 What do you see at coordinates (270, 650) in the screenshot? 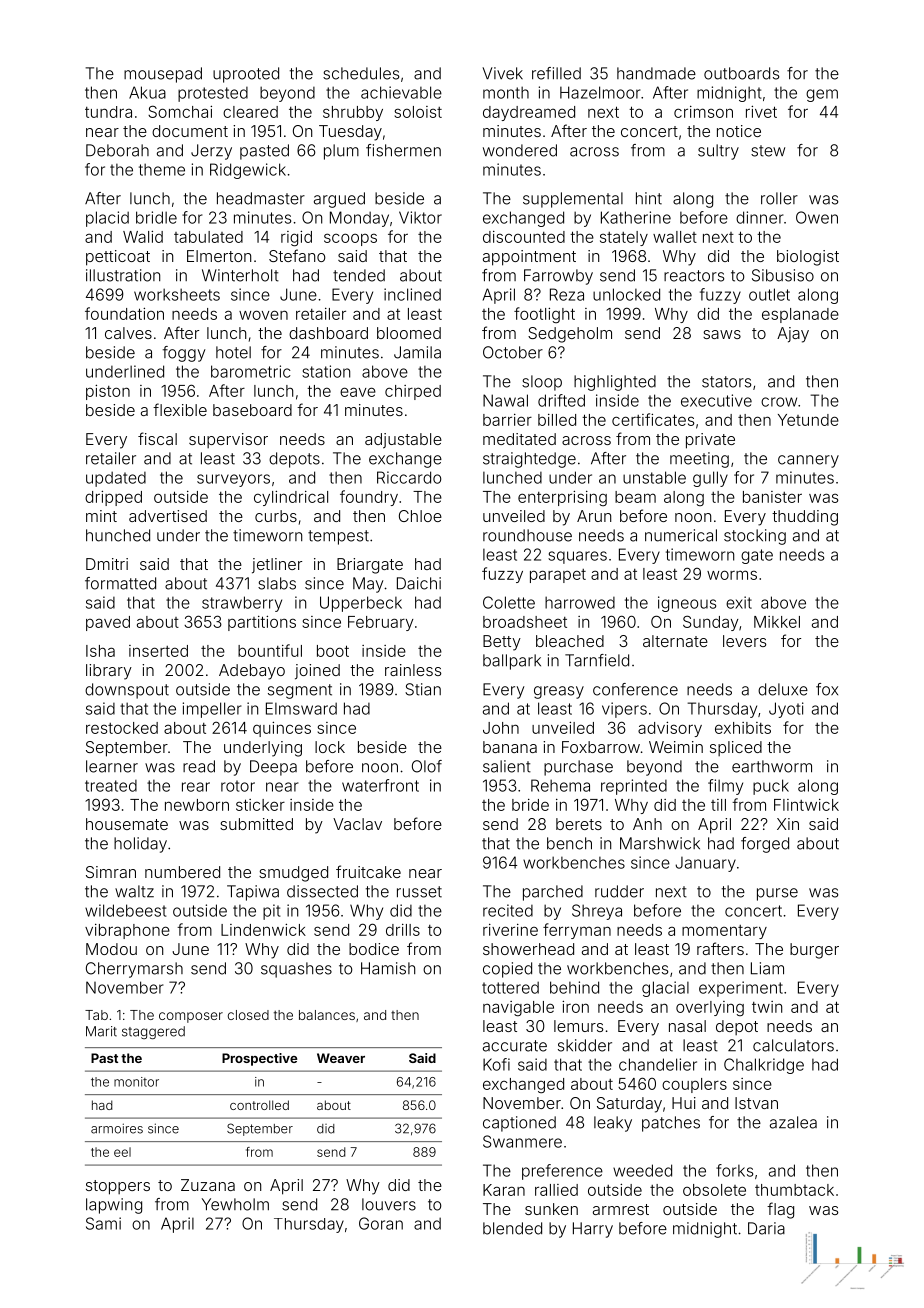
I see `bountiful` at bounding box center [270, 650].
